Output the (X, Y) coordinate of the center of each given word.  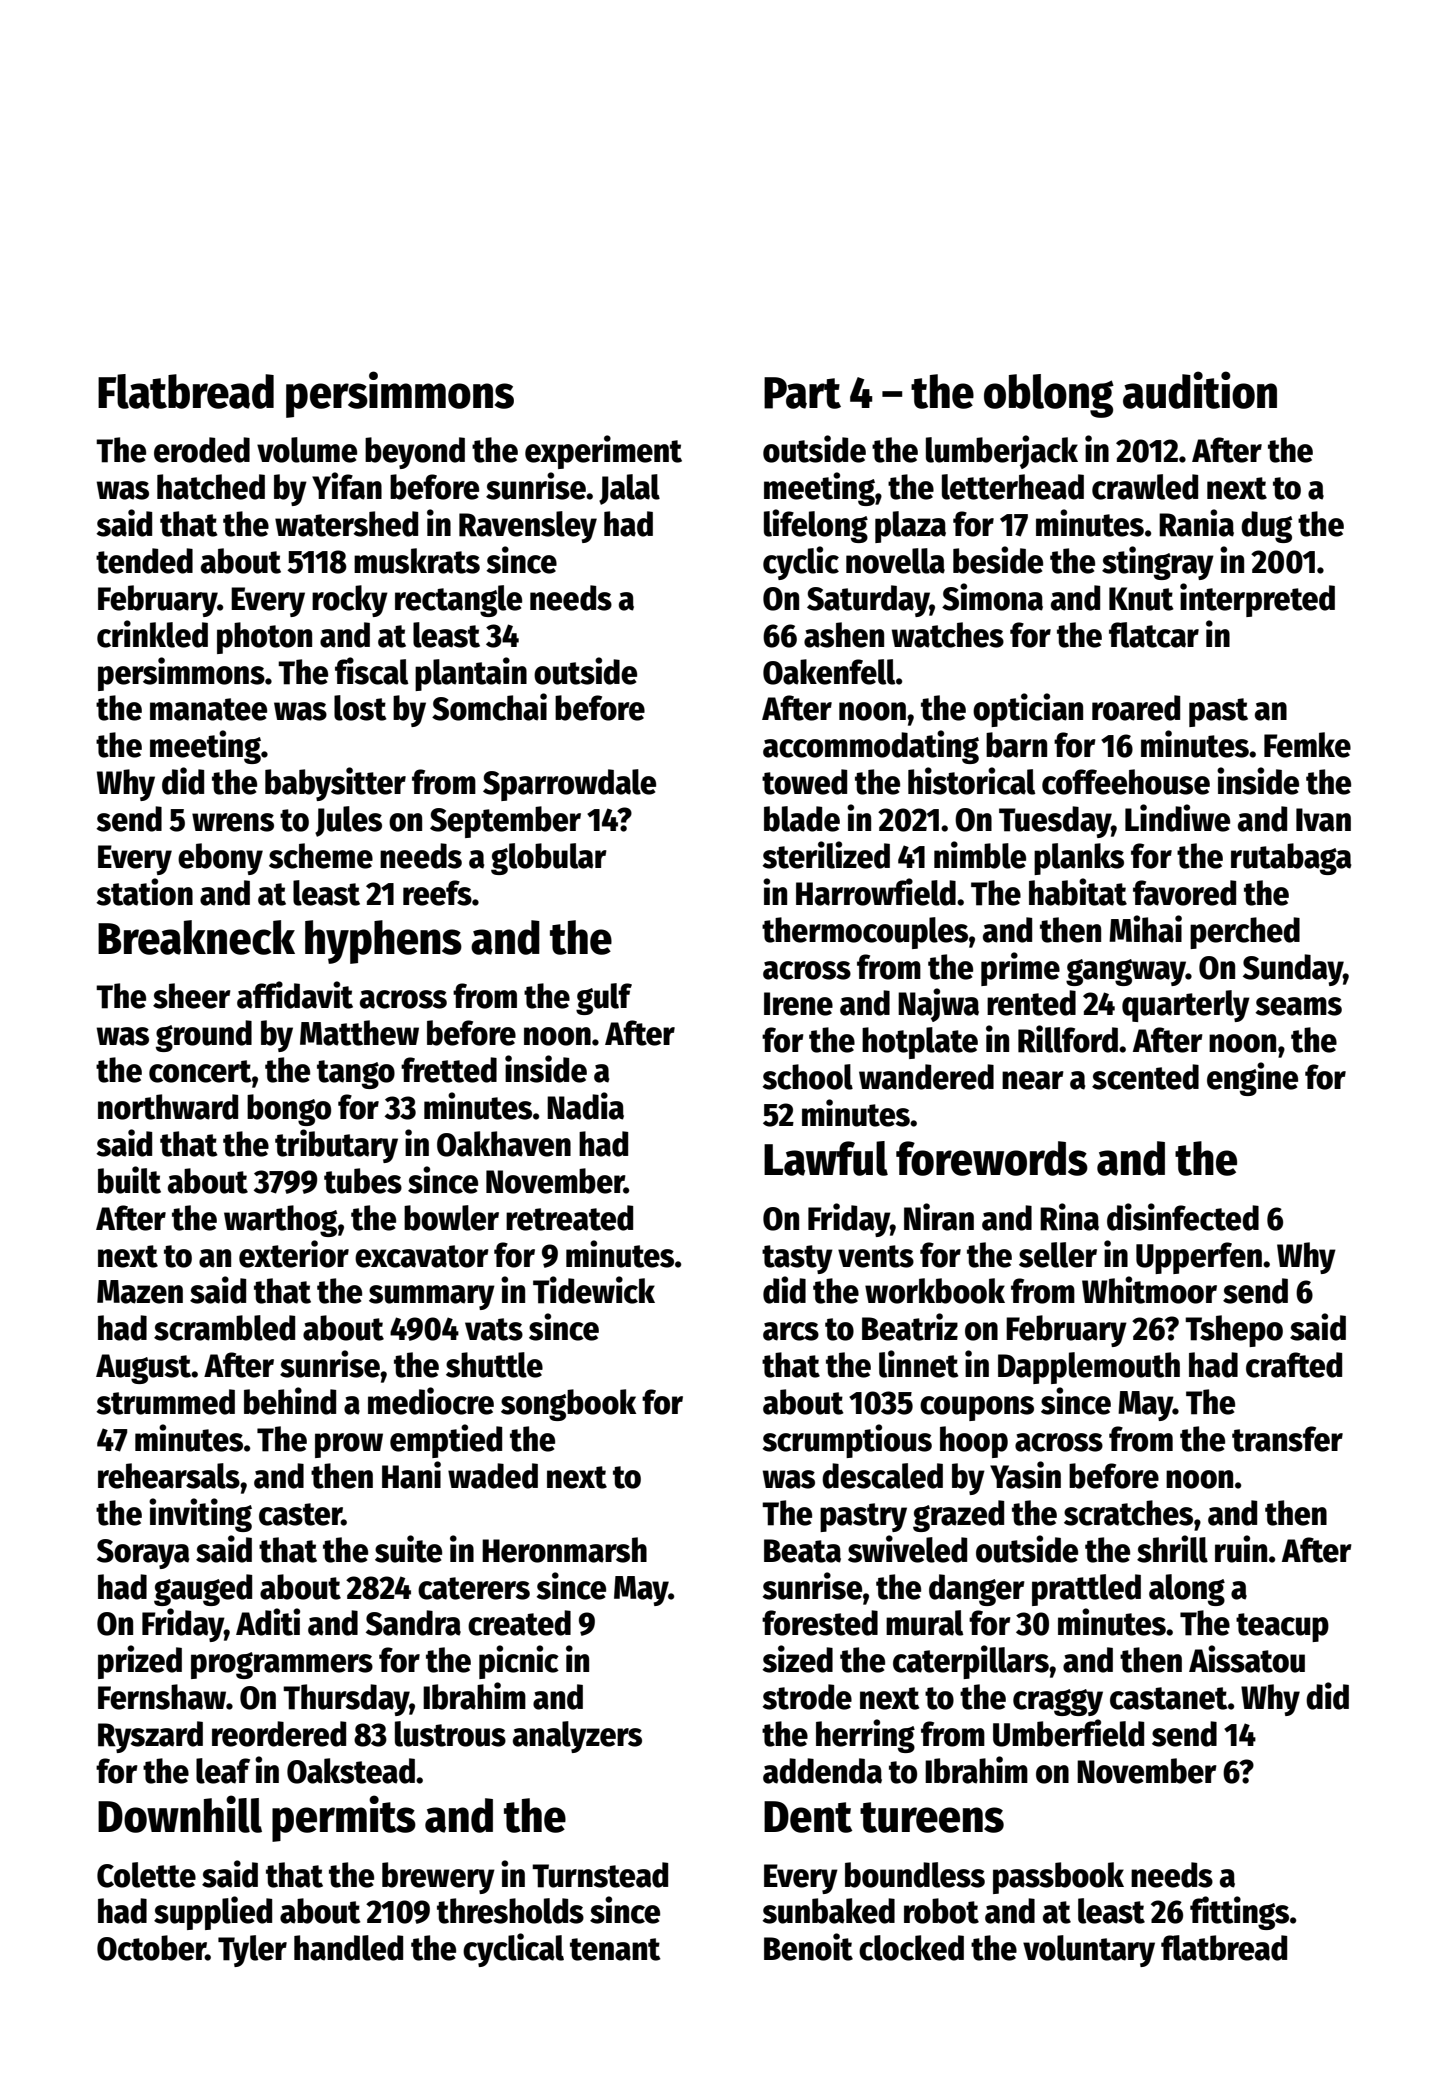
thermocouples (865, 933)
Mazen (140, 1292)
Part (802, 393)
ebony (220, 859)
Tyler (252, 1951)
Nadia (585, 1106)
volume (307, 450)
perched (1245, 933)
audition (1200, 390)
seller (1058, 1255)
